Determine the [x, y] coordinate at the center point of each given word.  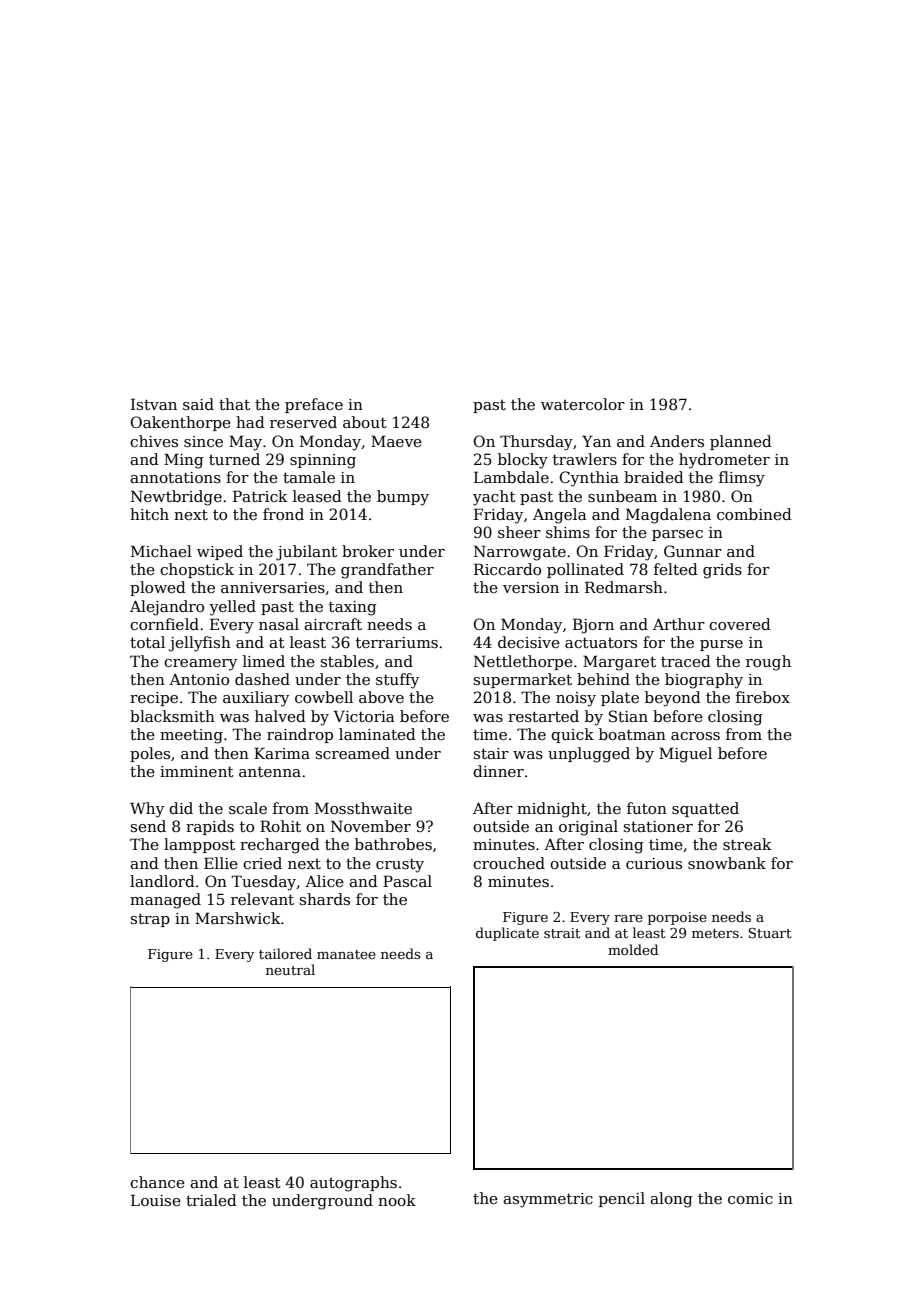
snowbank [727, 863]
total [147, 642]
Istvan [154, 404]
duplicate [507, 934]
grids [722, 571]
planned [741, 442]
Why [147, 810]
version [531, 587]
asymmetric [548, 1200]
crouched [509, 863]
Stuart [770, 933]
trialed [211, 1200]
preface [314, 405]
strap [150, 920]
